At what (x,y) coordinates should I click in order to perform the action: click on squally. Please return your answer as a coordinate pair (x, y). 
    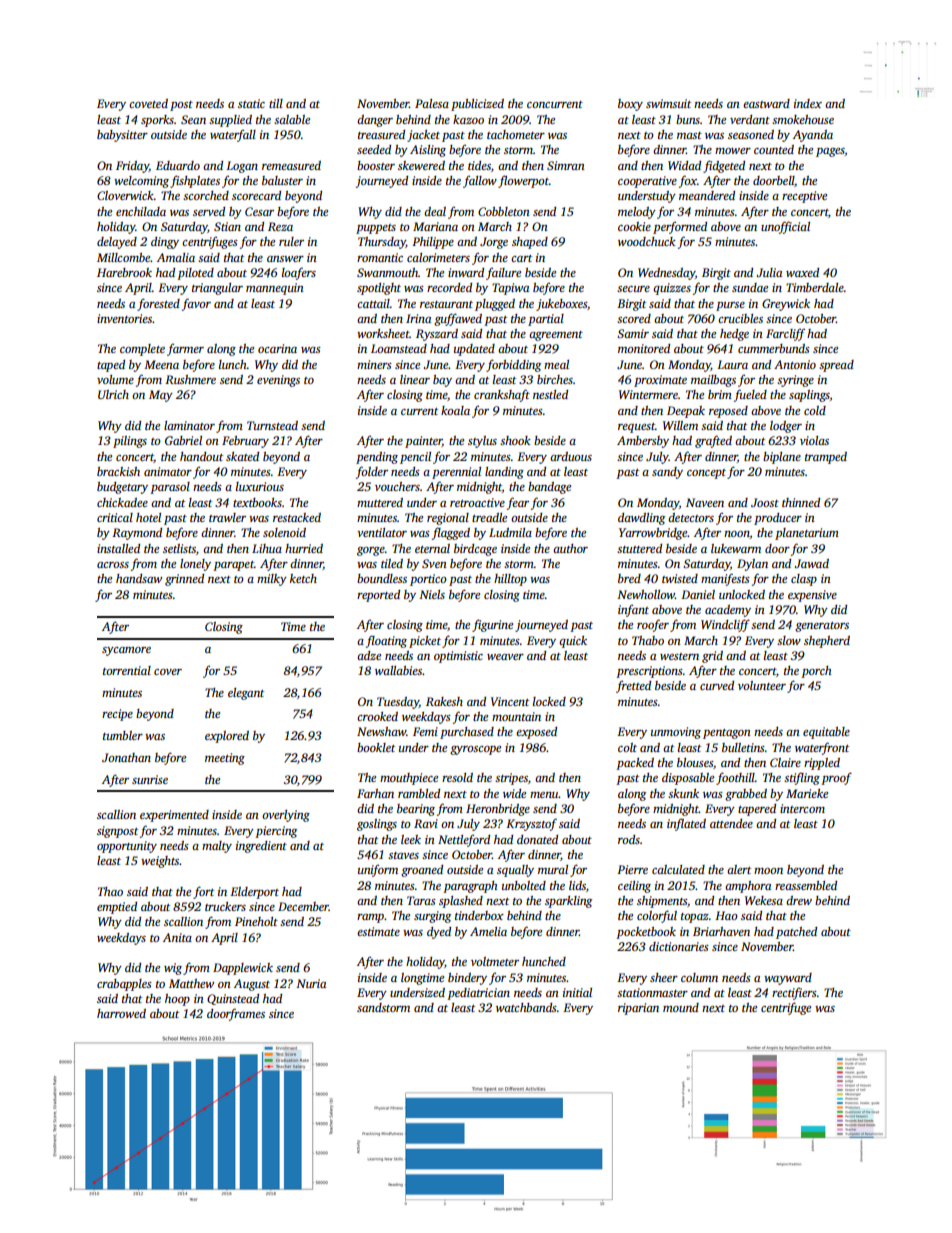
    Looking at the image, I should click on (515, 871).
